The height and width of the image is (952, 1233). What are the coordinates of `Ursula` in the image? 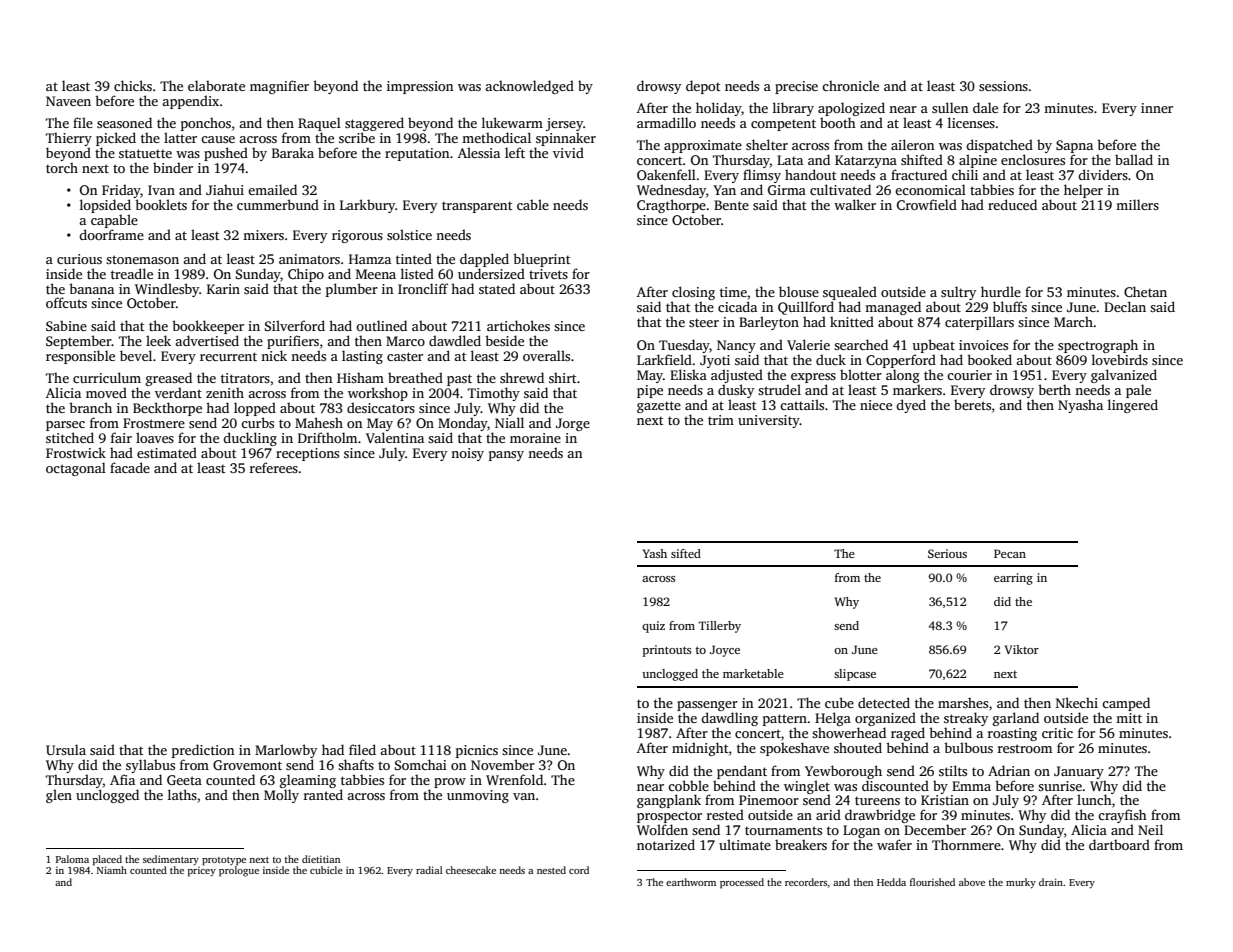 It's located at (66, 749).
